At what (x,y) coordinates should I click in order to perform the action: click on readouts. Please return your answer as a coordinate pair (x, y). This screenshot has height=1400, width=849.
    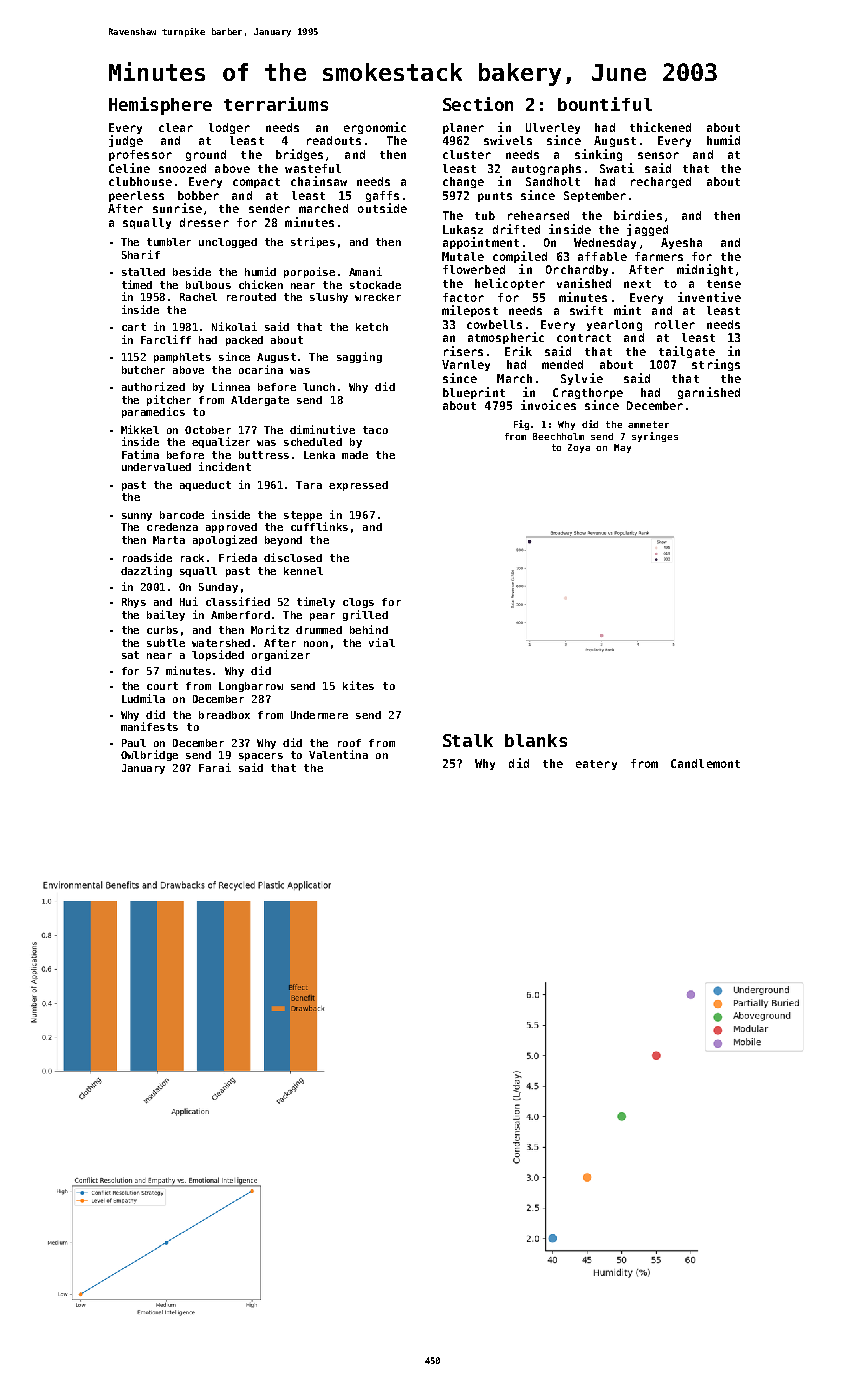
    Looking at the image, I should click on (334, 140).
